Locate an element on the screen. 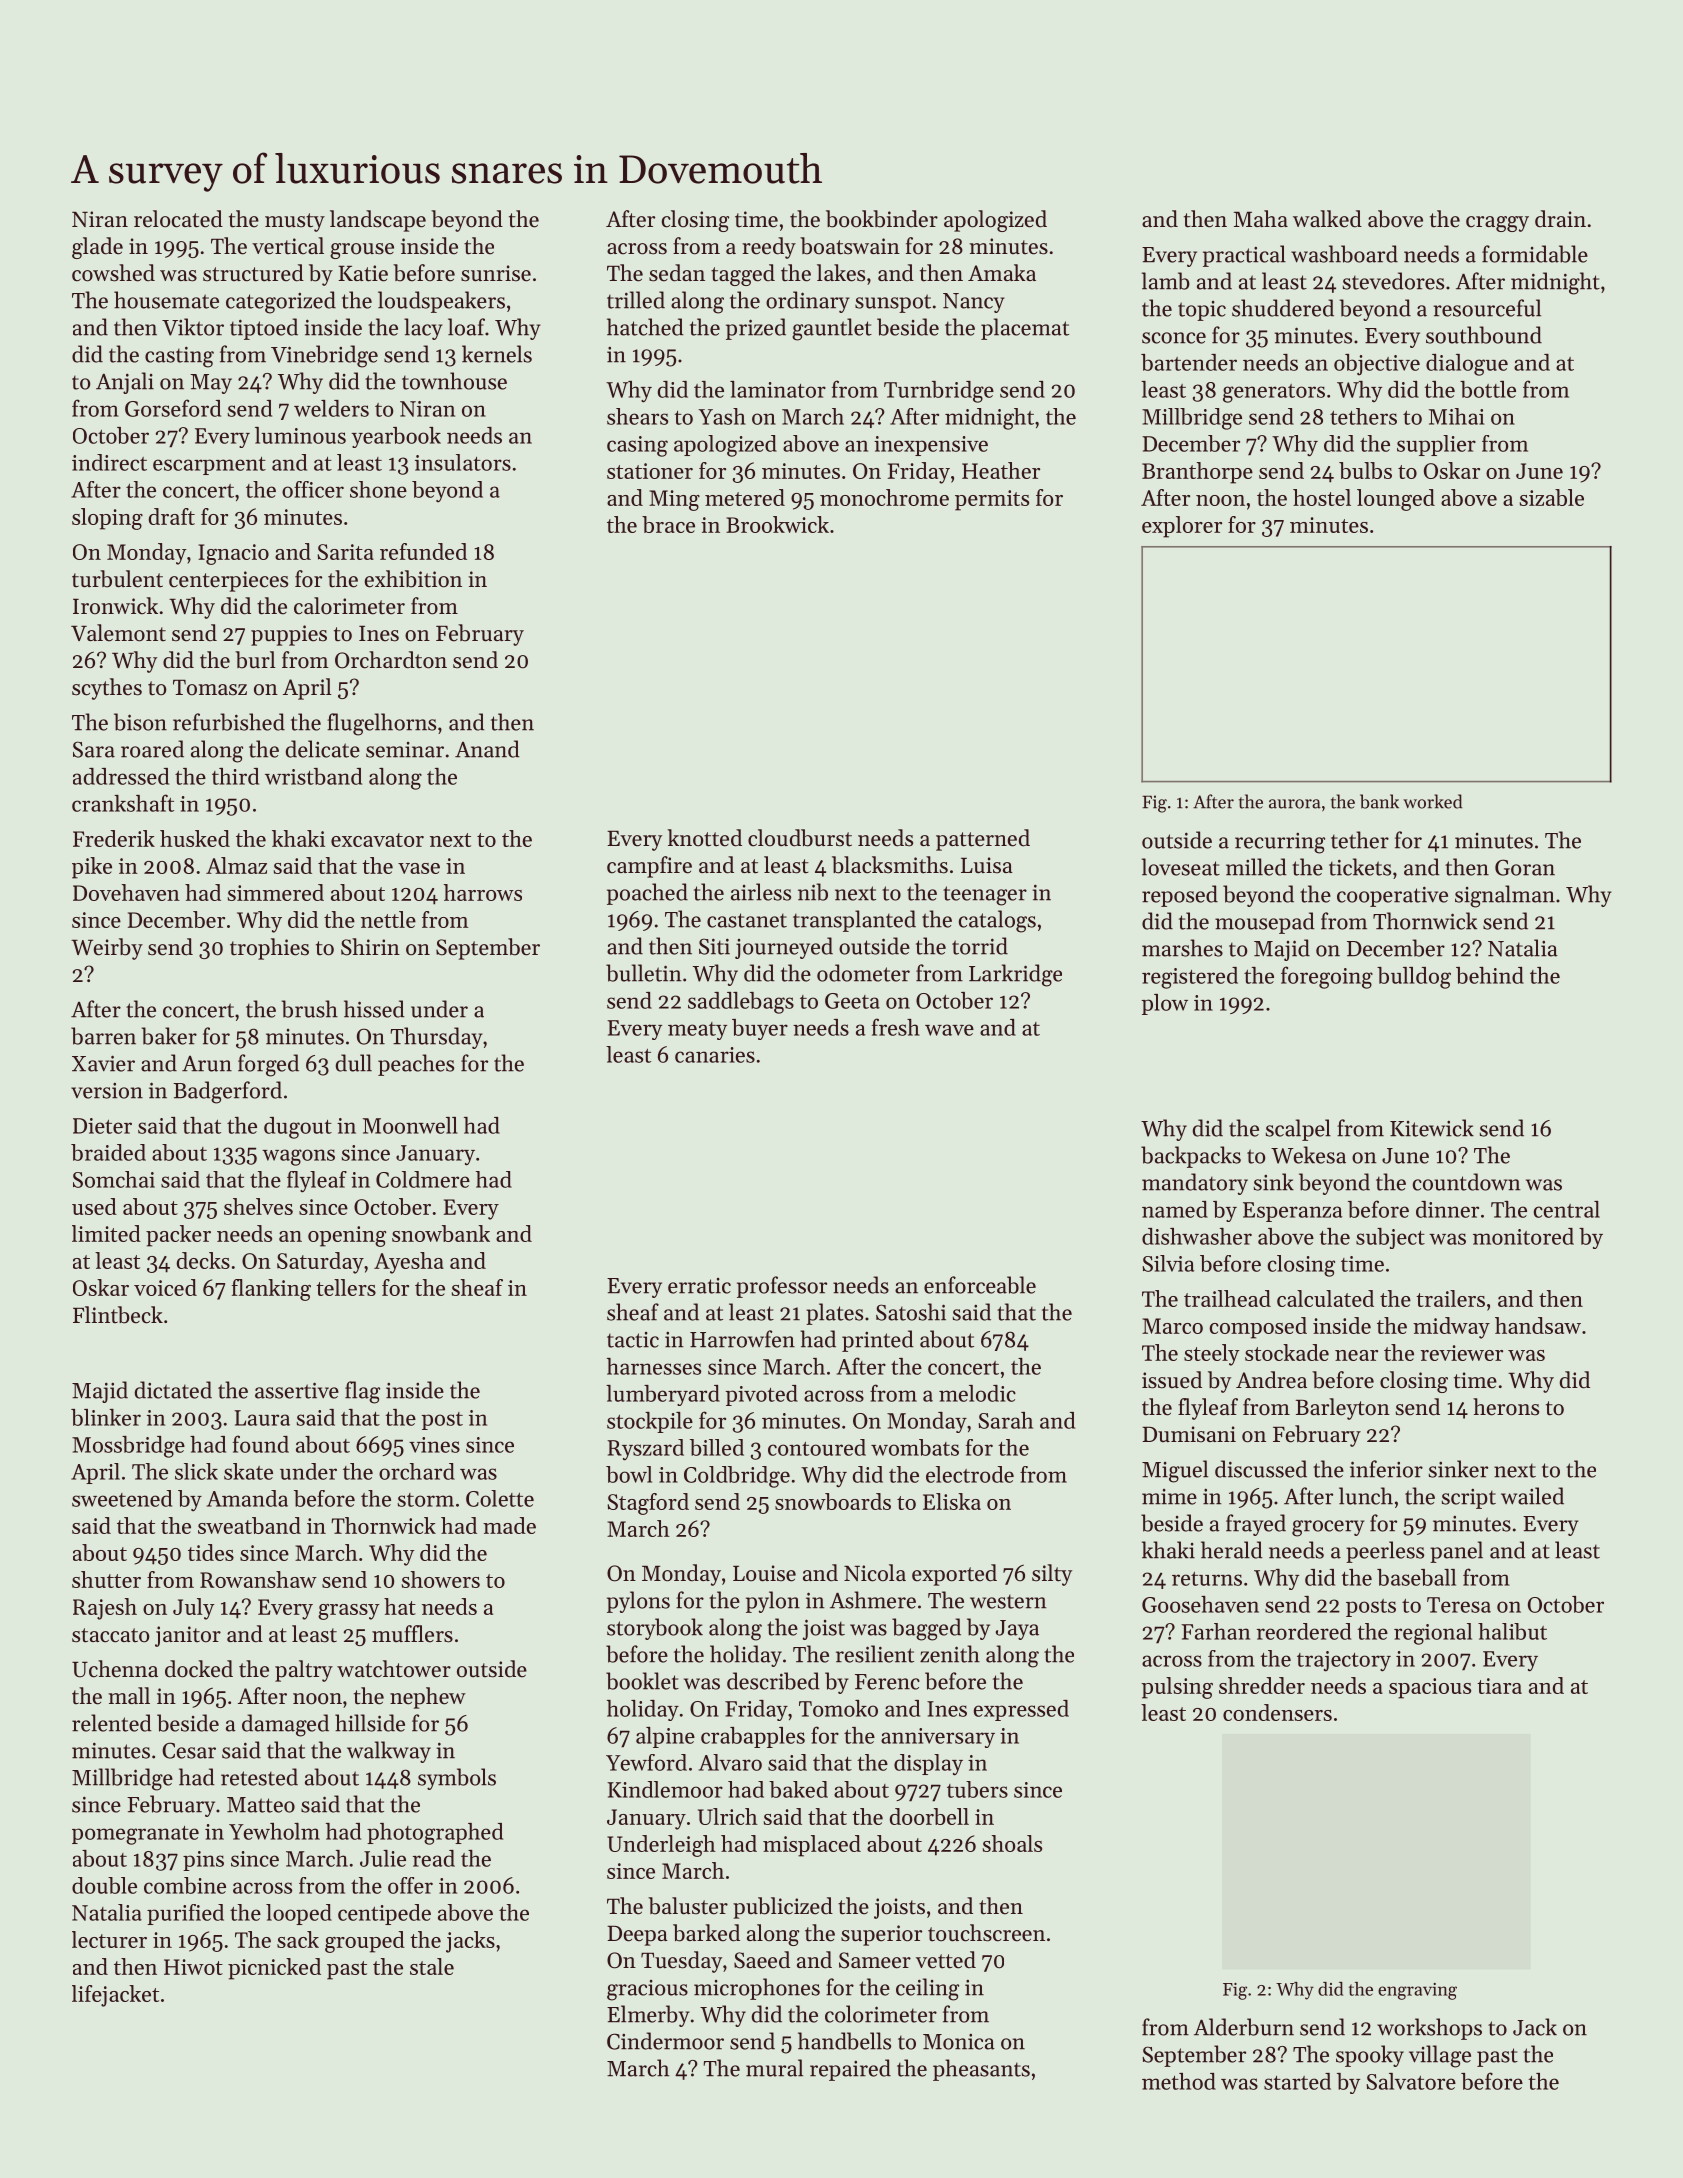 The image size is (1683, 2178). bison is located at coordinates (140, 722).
